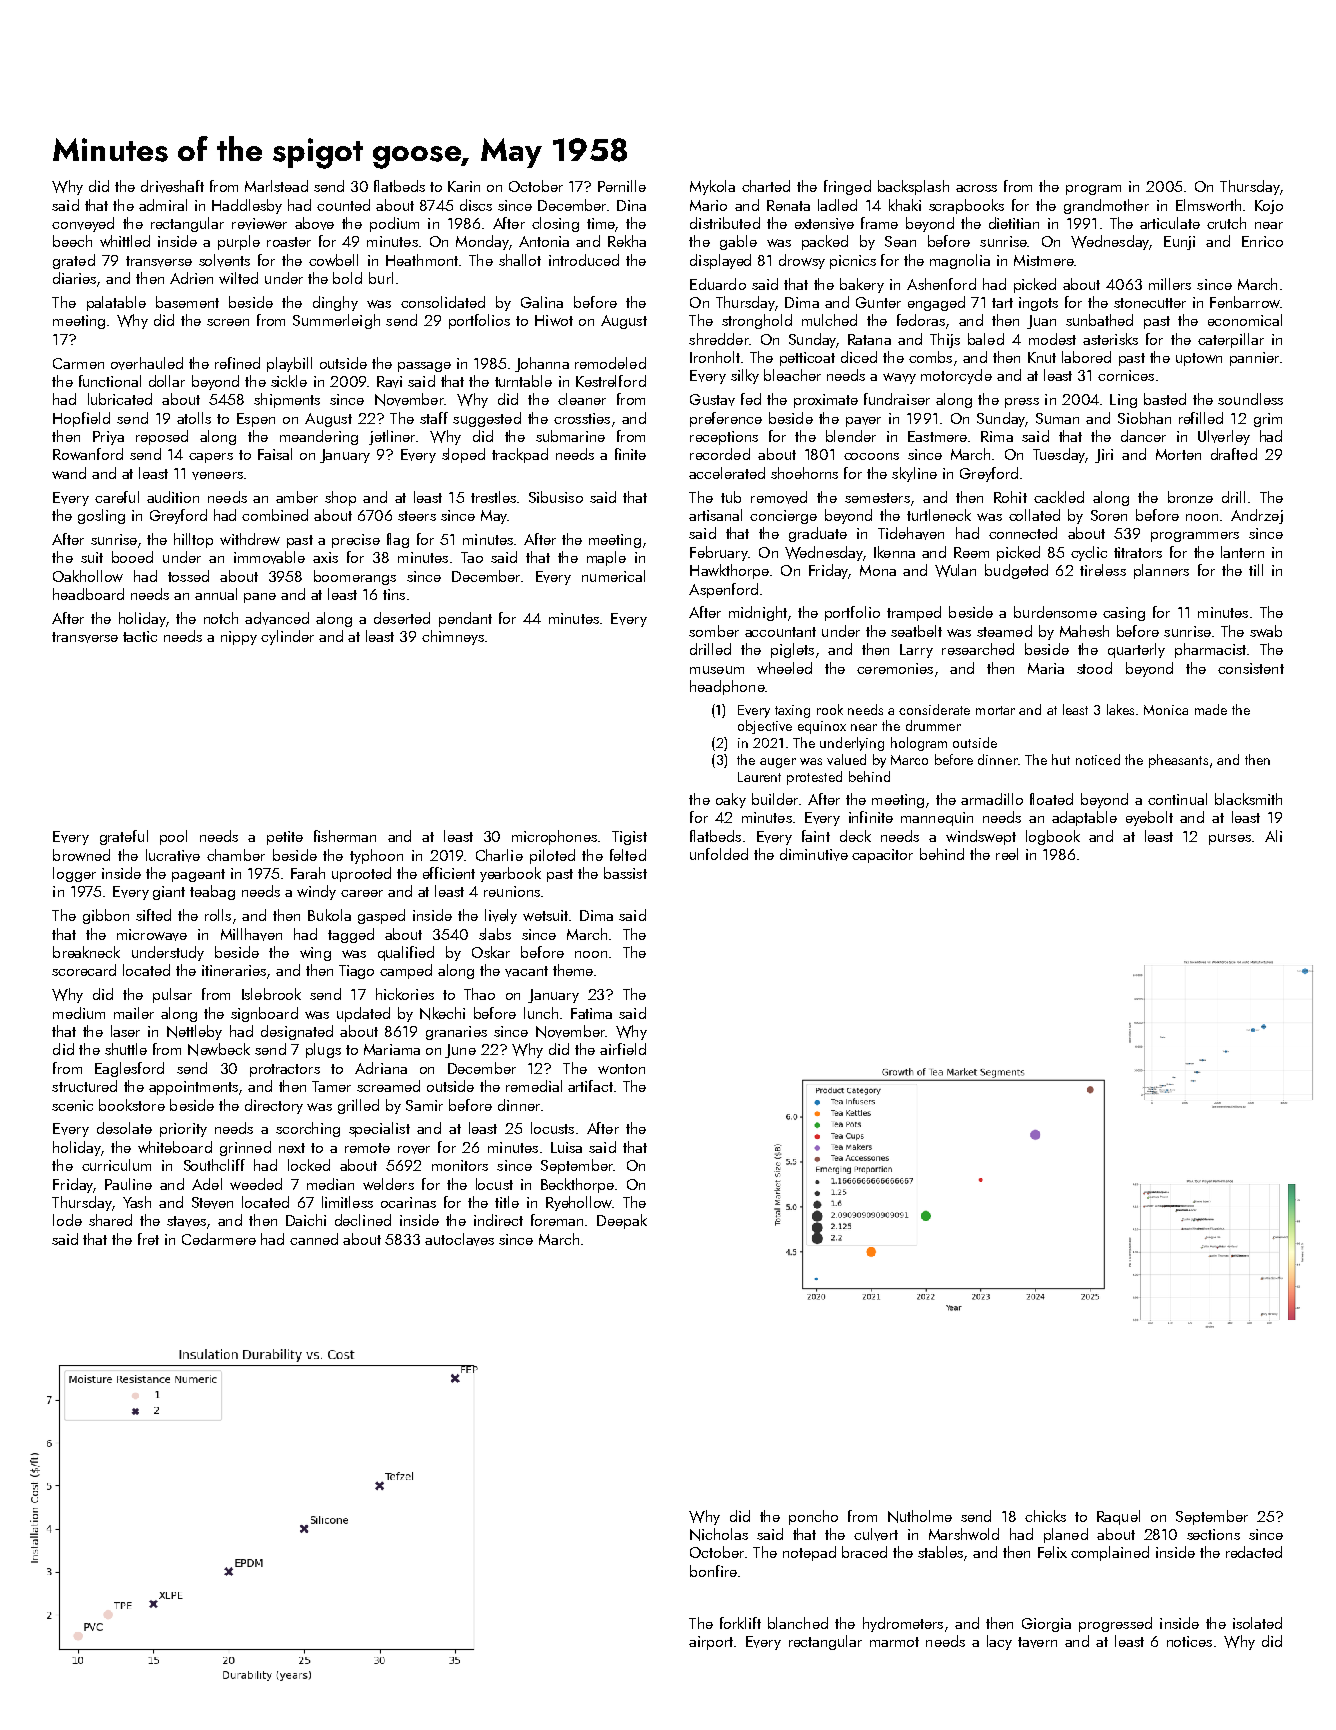 The width and height of the screenshot is (1336, 1730). What do you see at coordinates (74, 261) in the screenshot?
I see `grated` at bounding box center [74, 261].
